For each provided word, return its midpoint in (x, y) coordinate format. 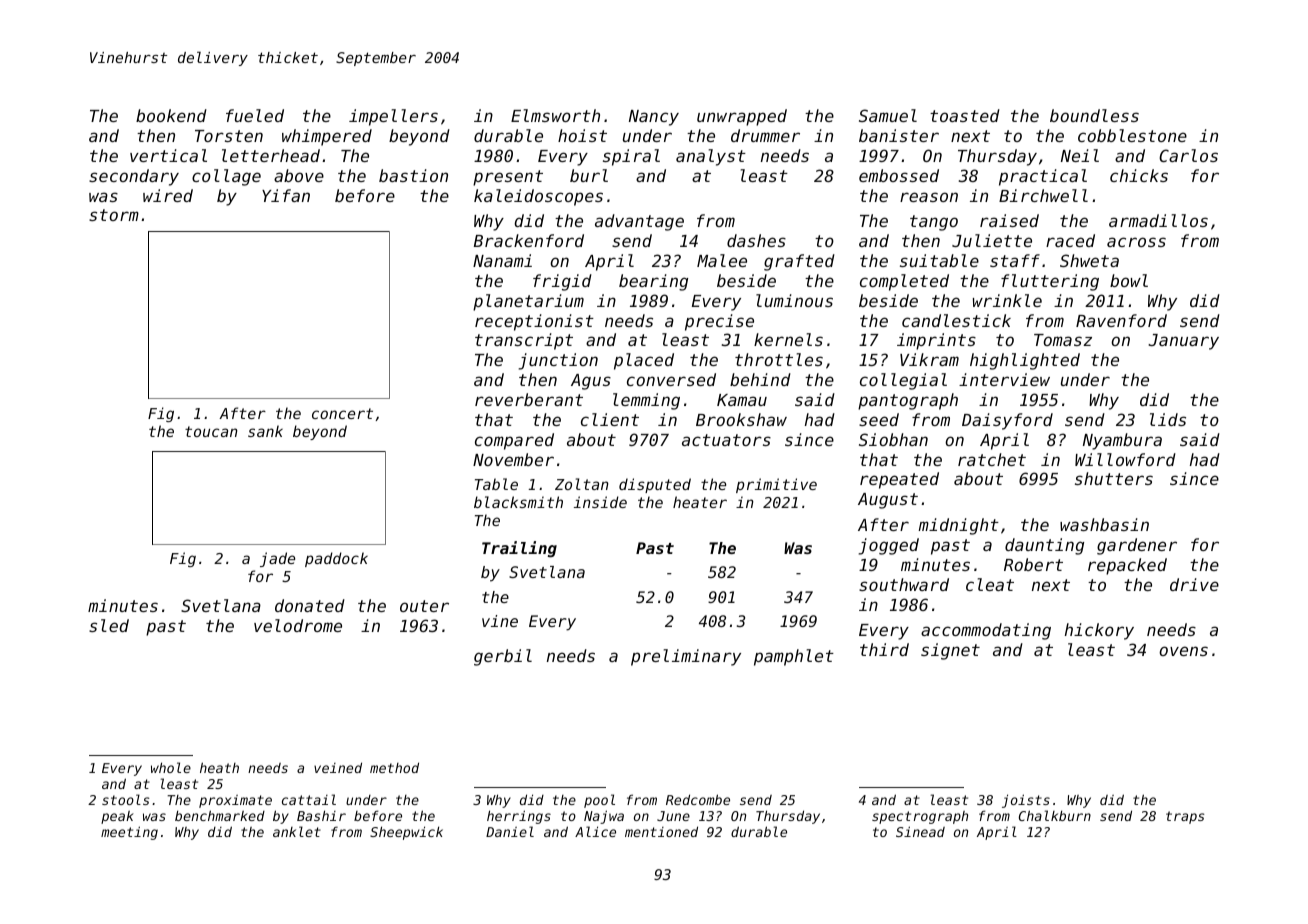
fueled (255, 115)
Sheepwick (406, 833)
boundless (1094, 115)
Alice (595, 831)
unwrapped (742, 117)
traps (1185, 817)
